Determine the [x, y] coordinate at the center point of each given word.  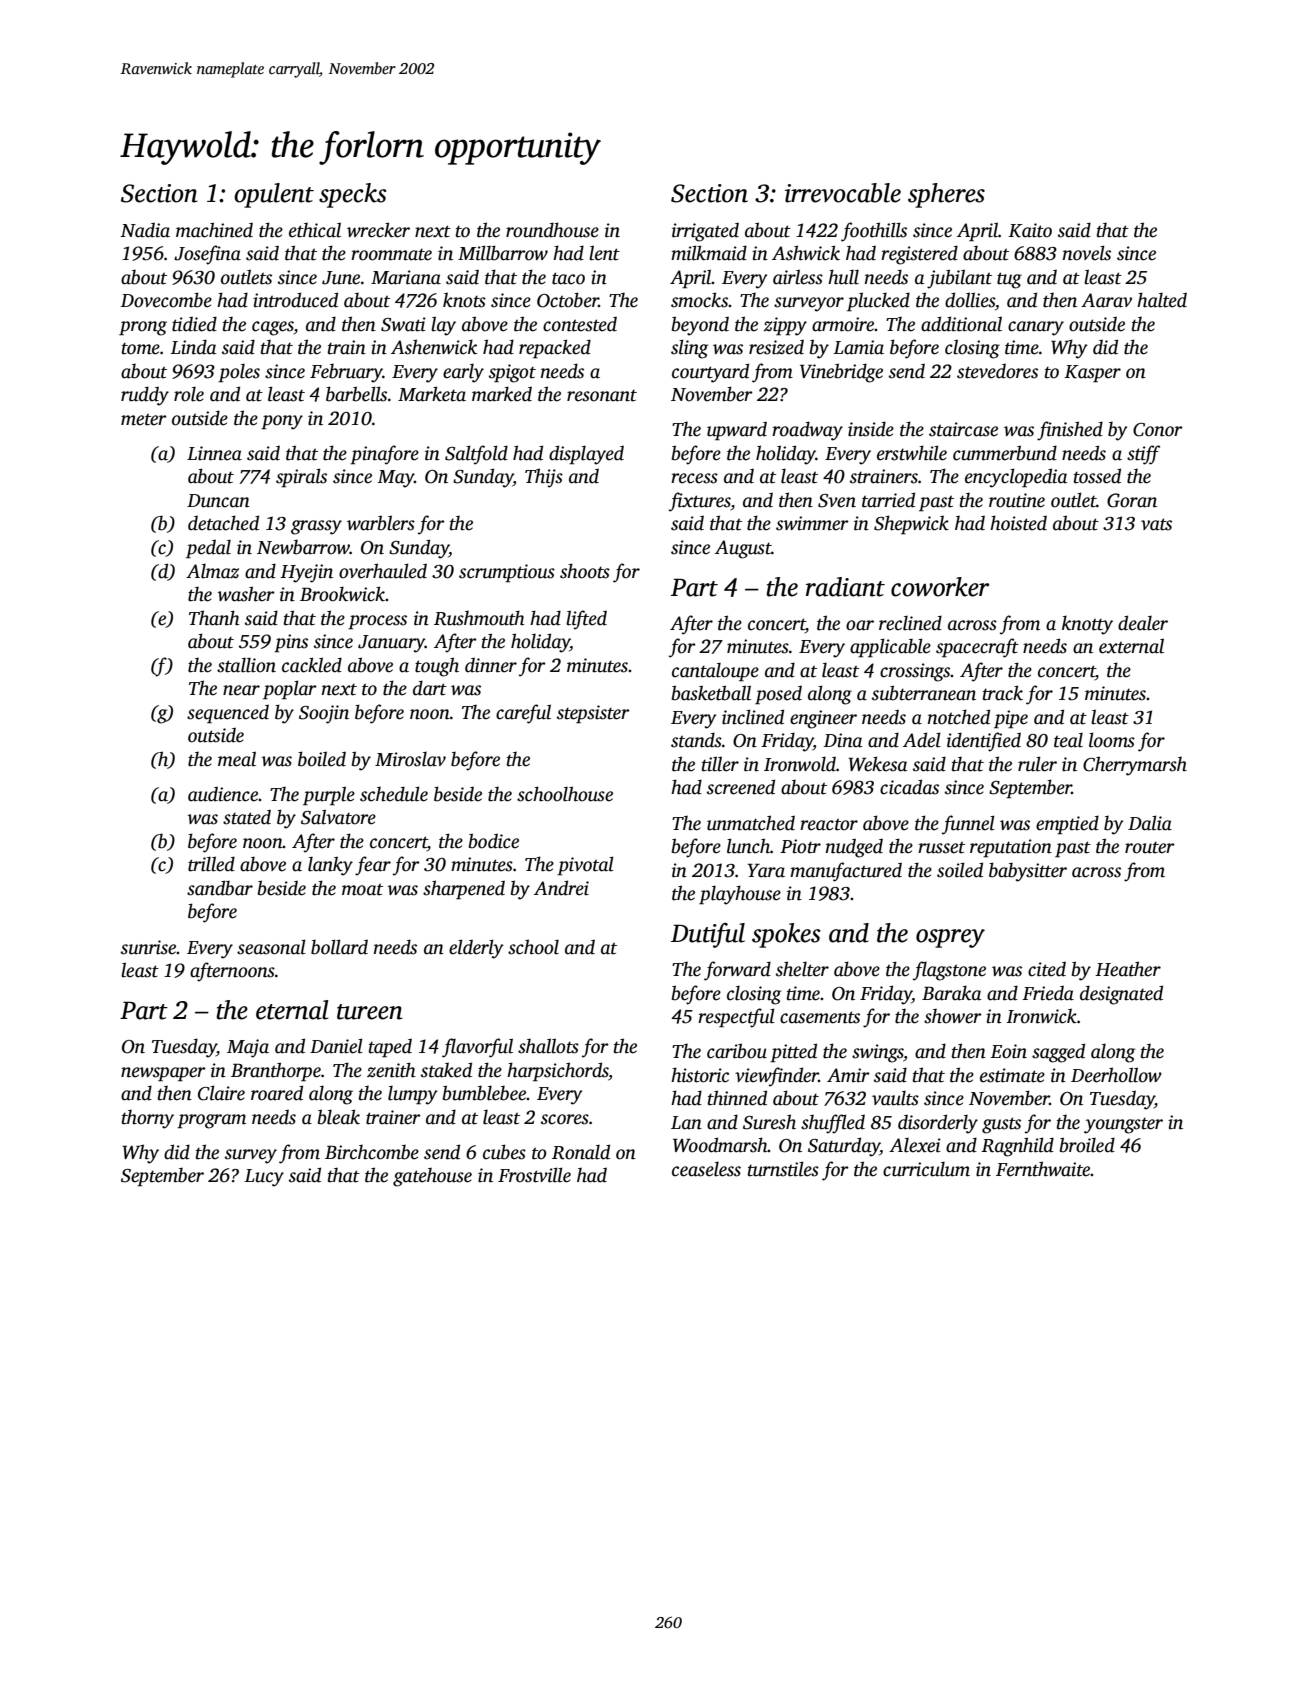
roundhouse [552, 230]
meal [237, 759]
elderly [476, 949]
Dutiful [708, 935]
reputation [1011, 848]
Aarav [1106, 300]
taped [390, 1048]
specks [353, 195]
